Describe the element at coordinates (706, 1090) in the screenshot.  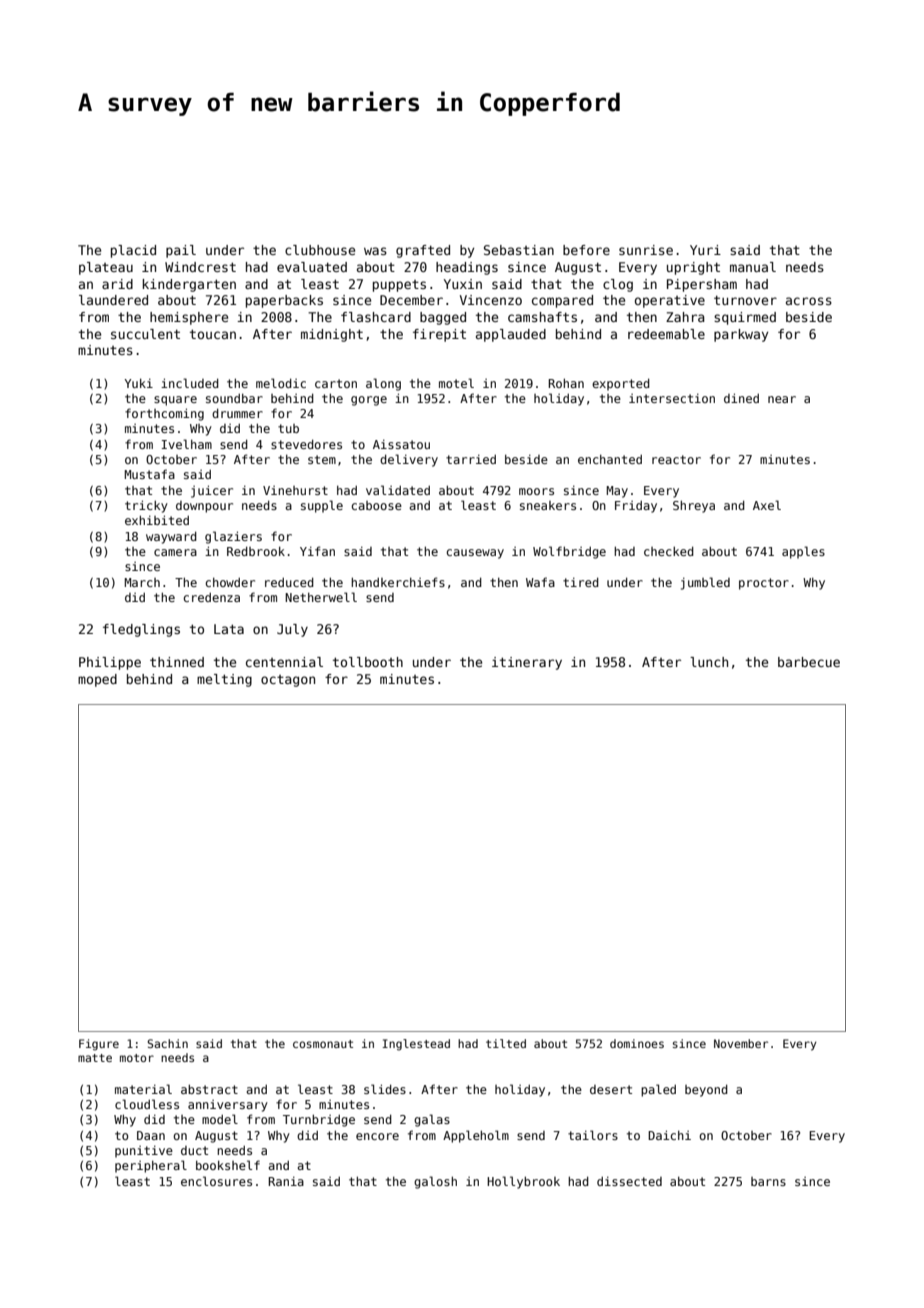
I see `beyond` at that location.
